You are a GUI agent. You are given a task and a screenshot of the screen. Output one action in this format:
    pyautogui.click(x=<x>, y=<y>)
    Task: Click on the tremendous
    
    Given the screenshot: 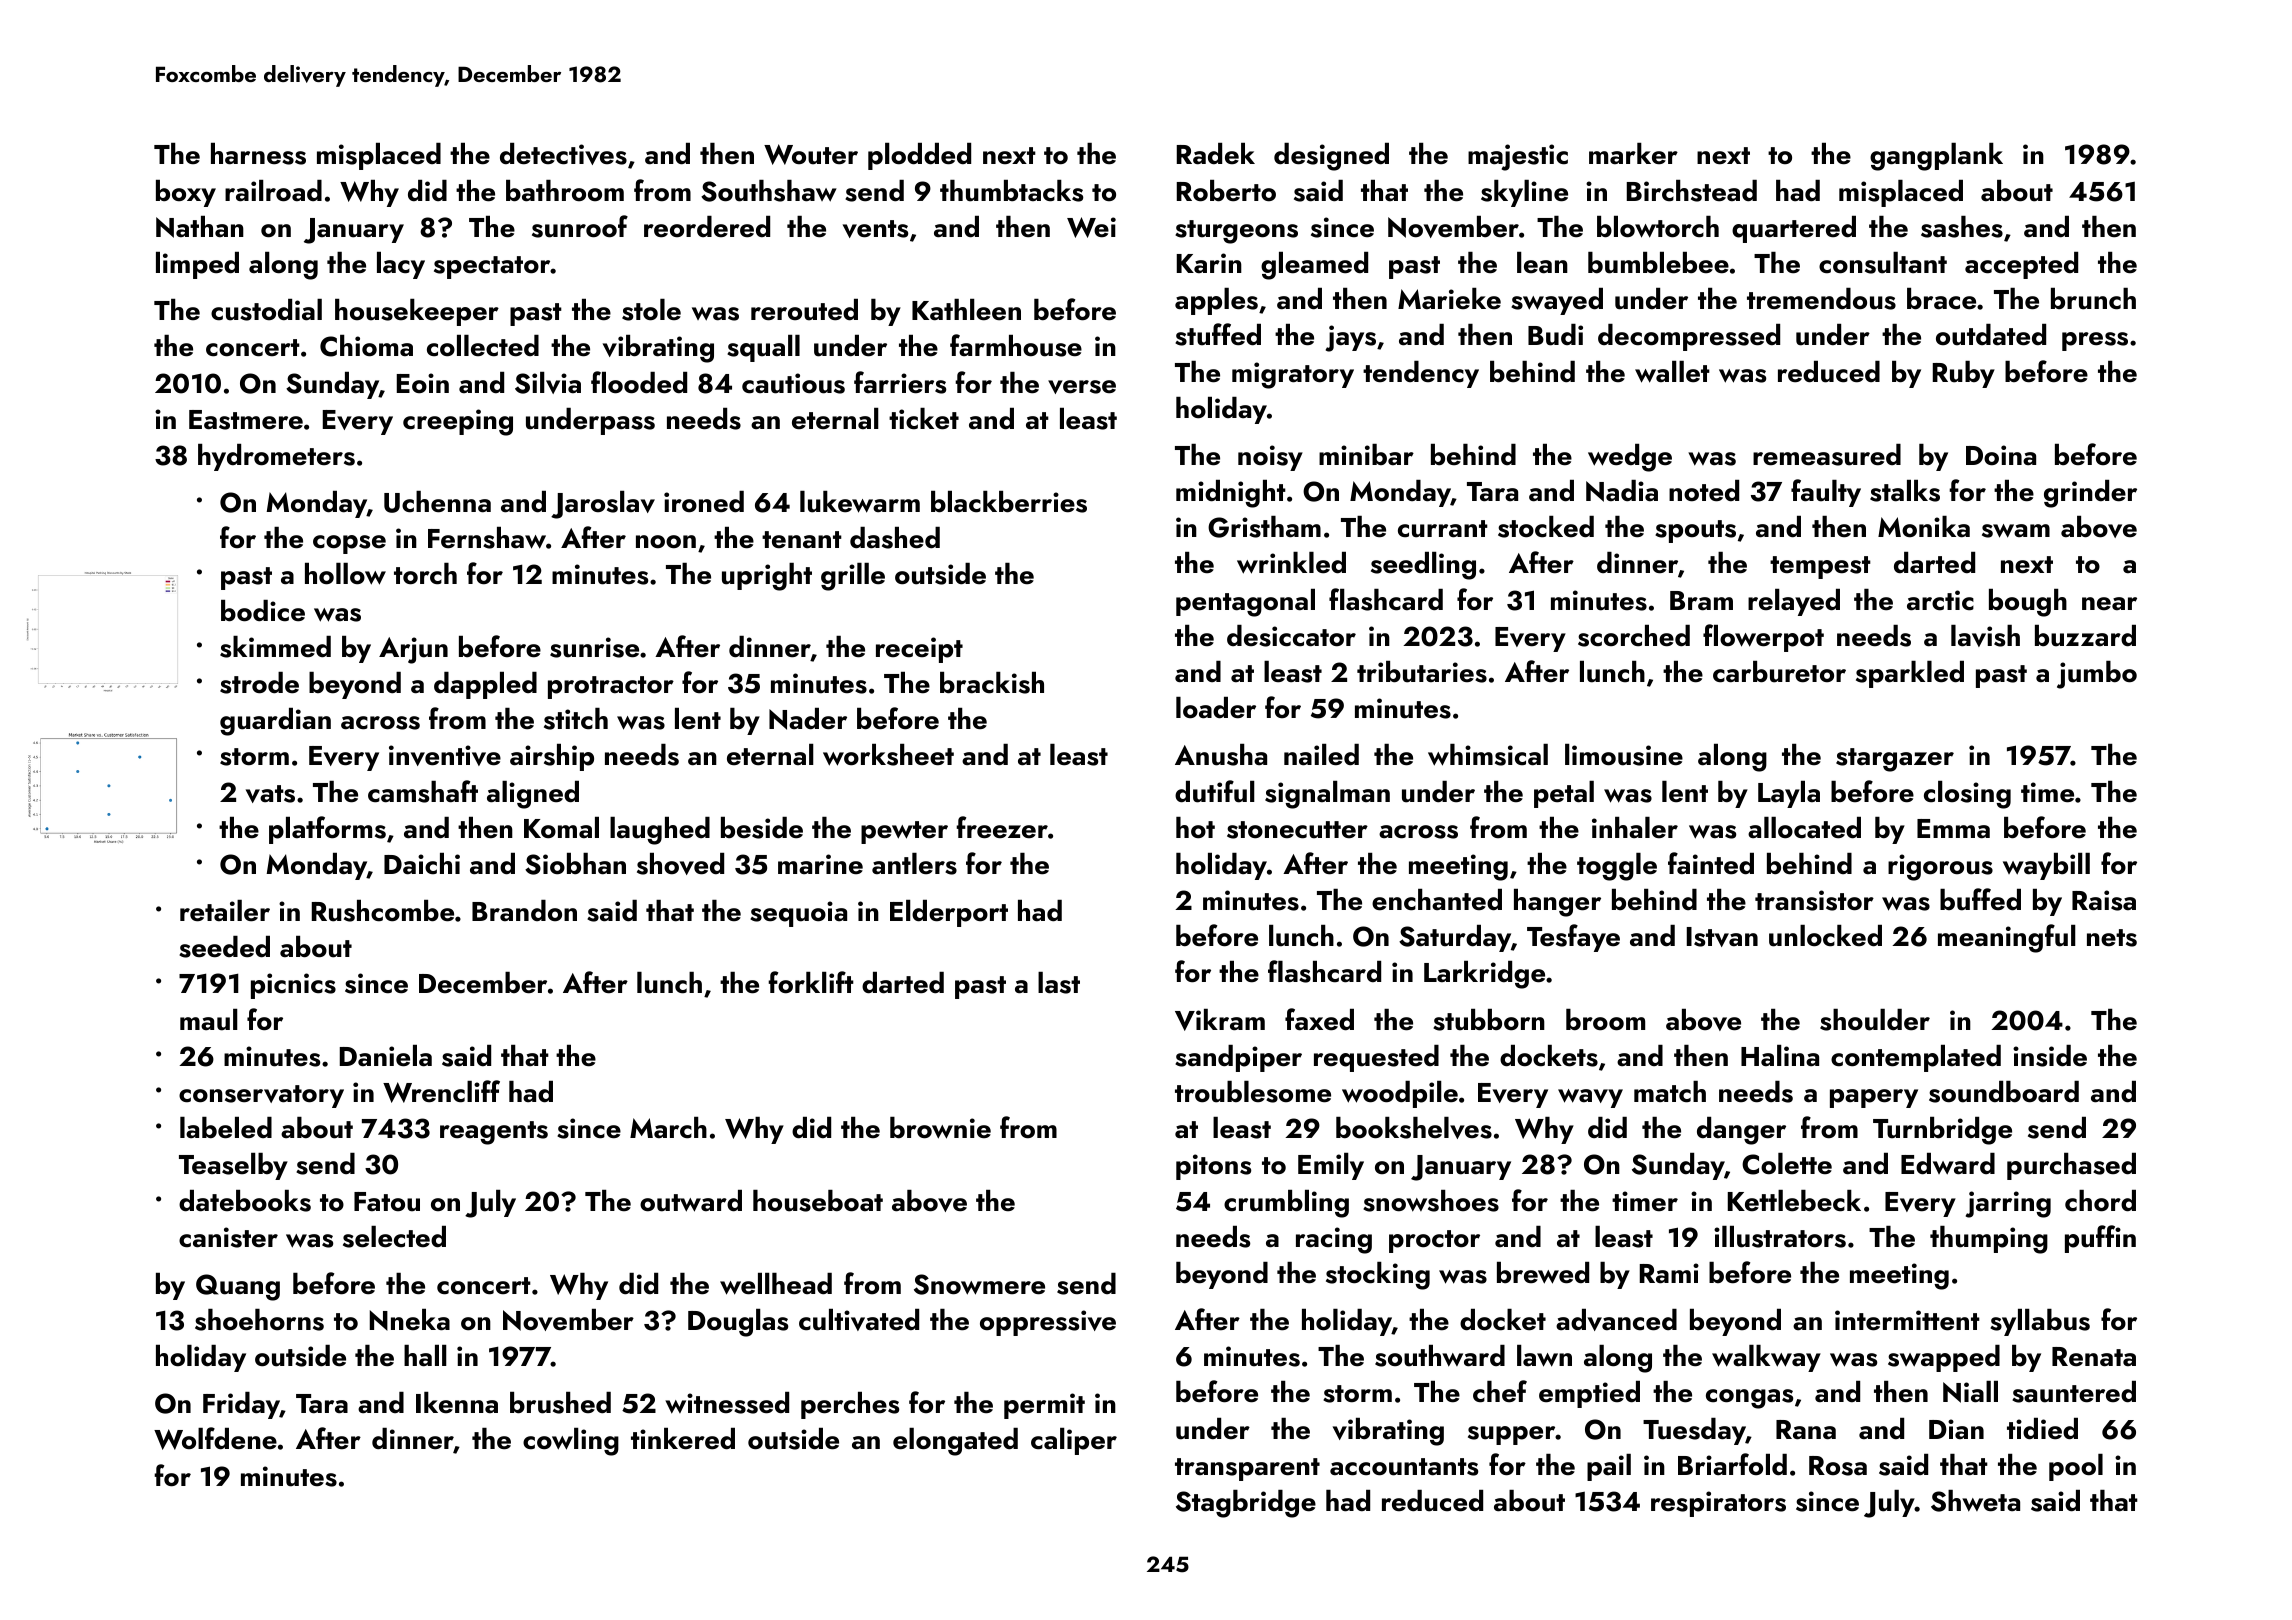 What is the action you would take?
    pyautogui.click(x=1821, y=299)
